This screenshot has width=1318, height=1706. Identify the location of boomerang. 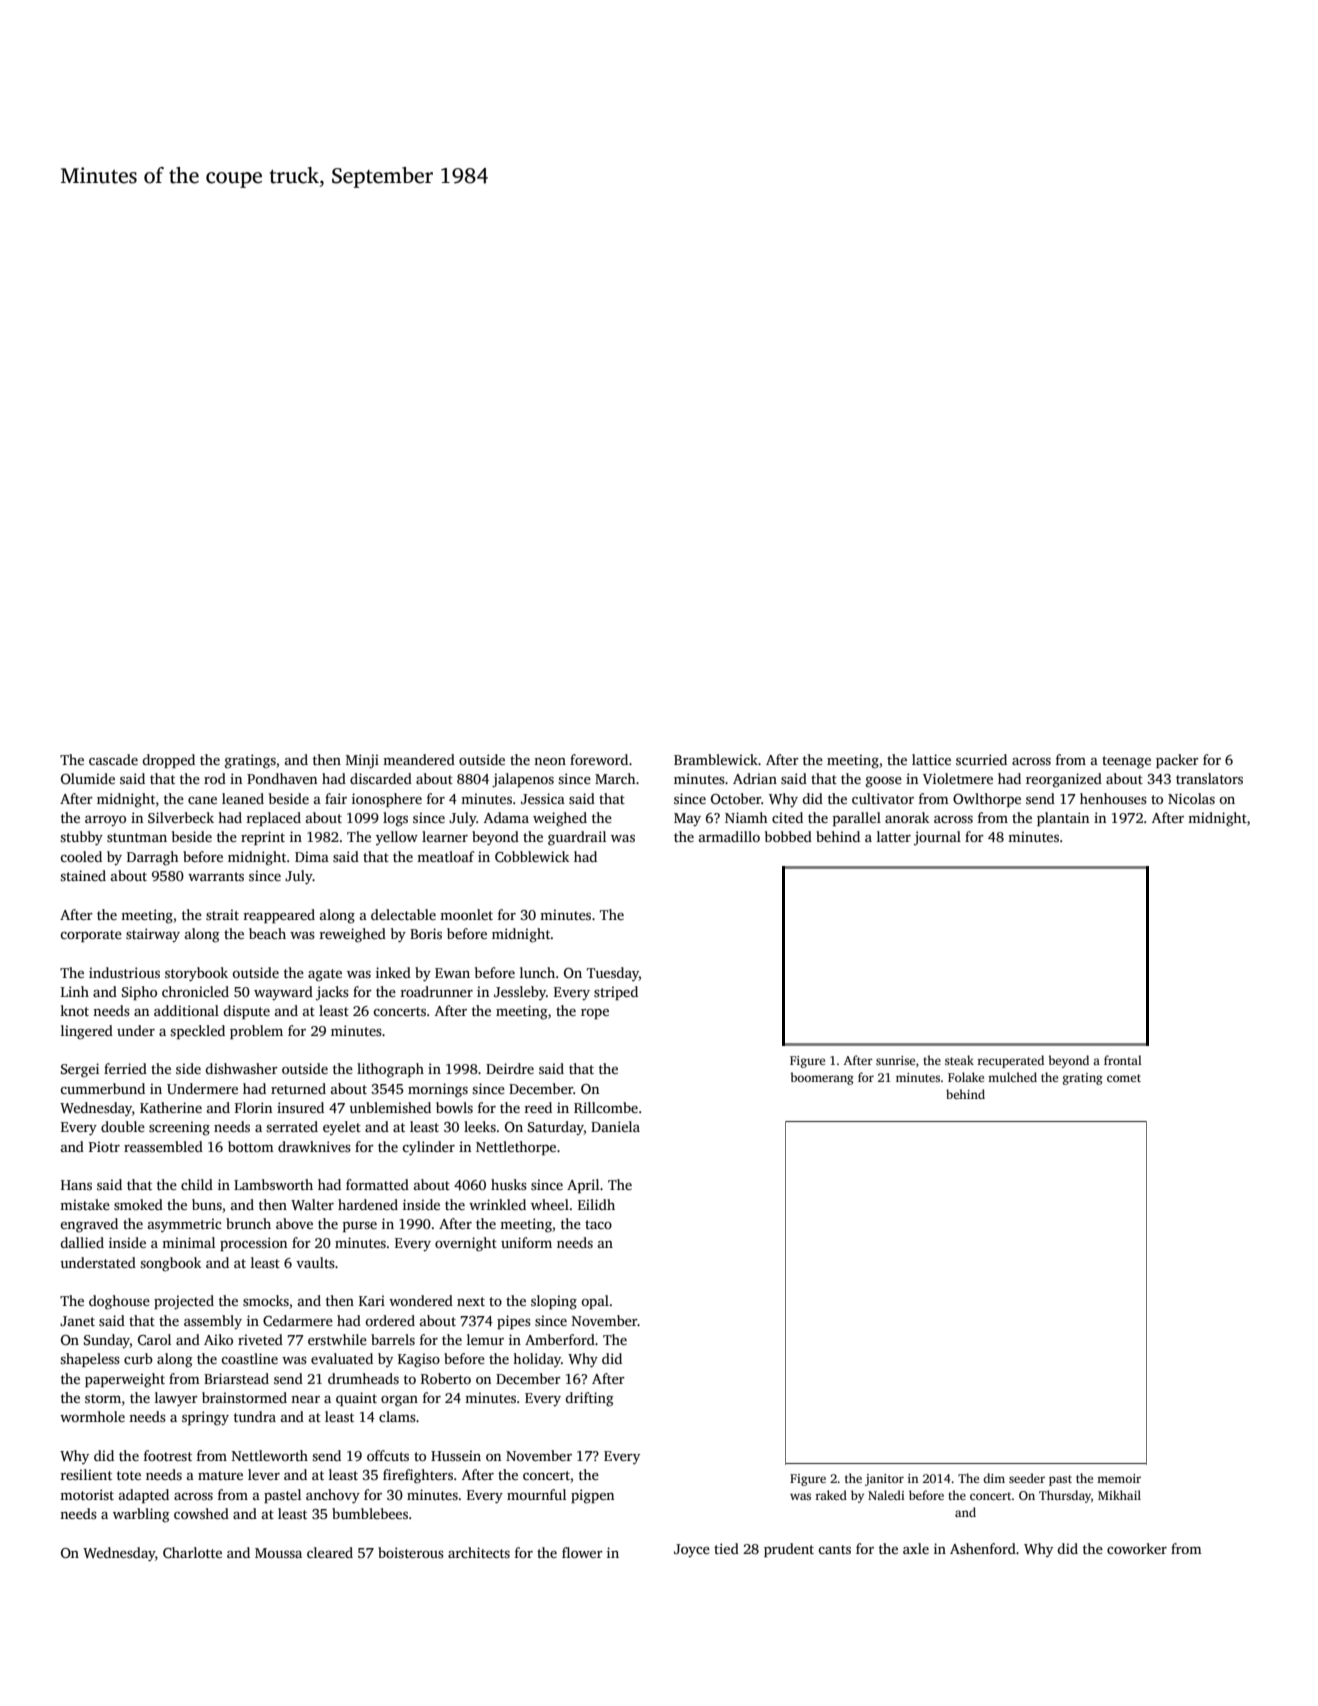
(822, 1078).
